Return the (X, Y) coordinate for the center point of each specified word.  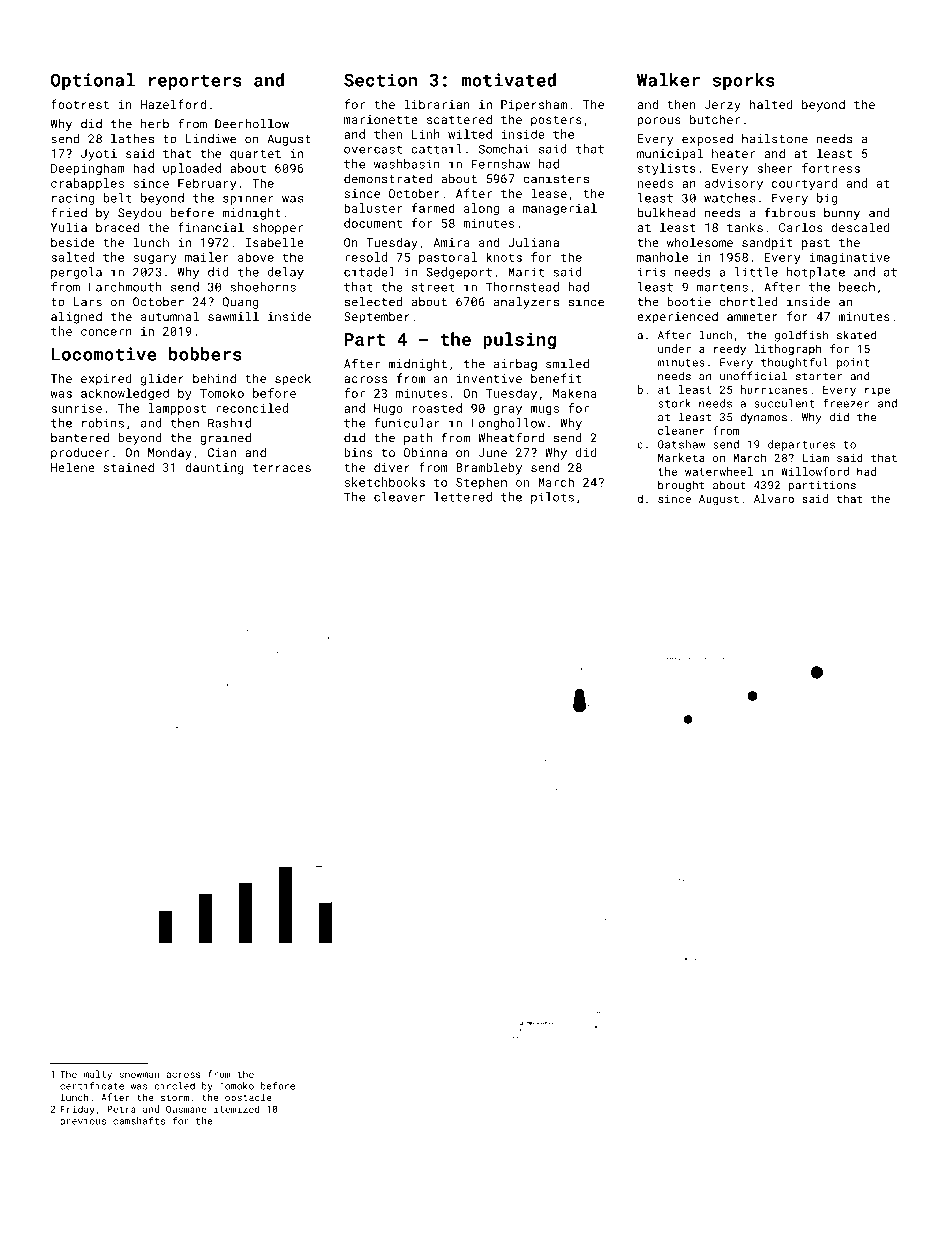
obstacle (248, 1097)
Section (380, 80)
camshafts (139, 1121)
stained (128, 467)
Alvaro (774, 498)
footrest (80, 104)
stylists (667, 169)
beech (857, 287)
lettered (463, 497)
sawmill (233, 316)
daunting (214, 468)
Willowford (815, 471)
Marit (526, 272)
